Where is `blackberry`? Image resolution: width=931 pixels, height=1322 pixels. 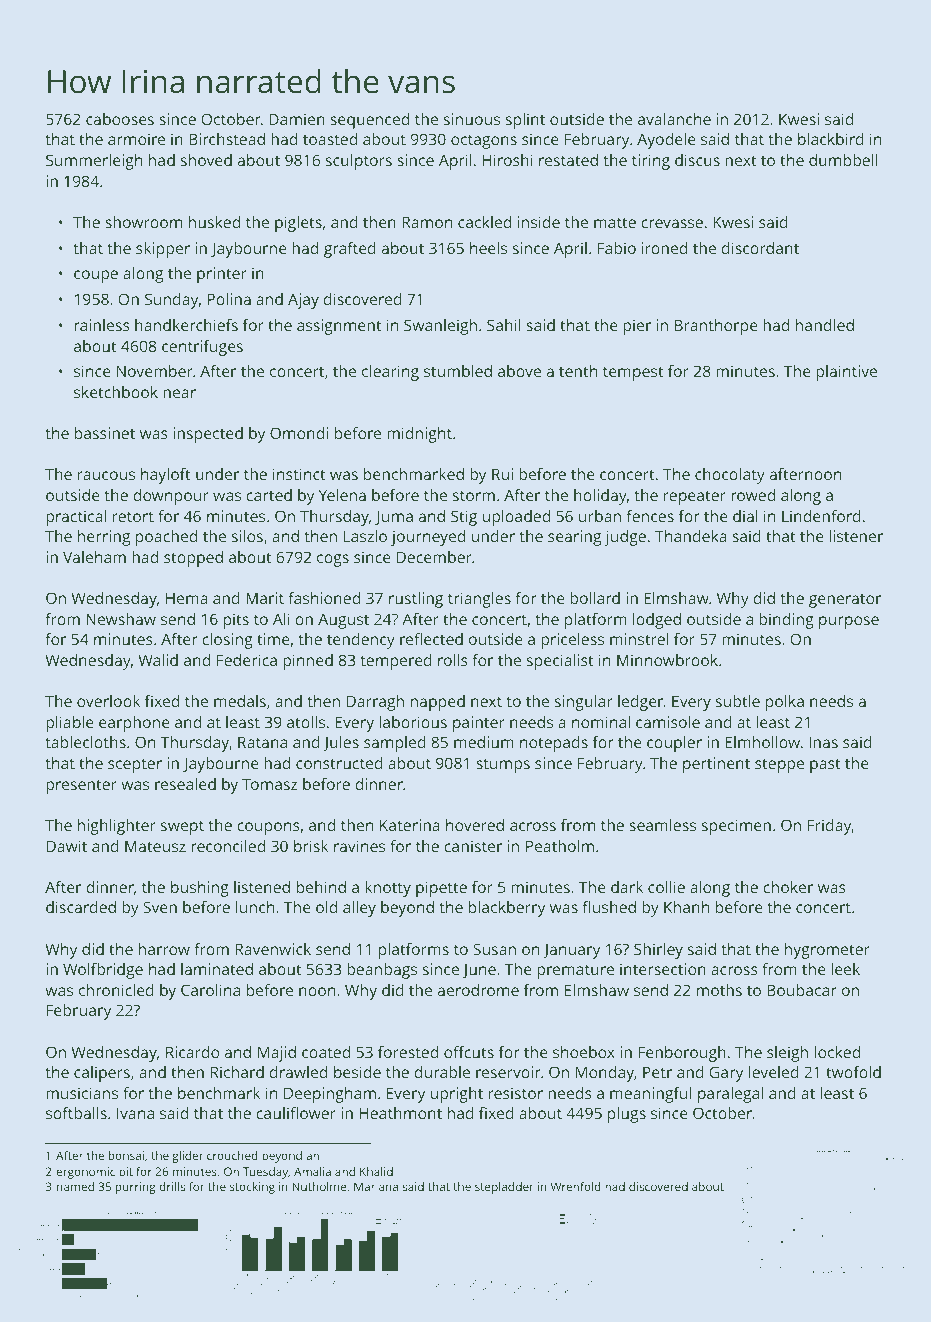
blackberry is located at coordinates (507, 909).
